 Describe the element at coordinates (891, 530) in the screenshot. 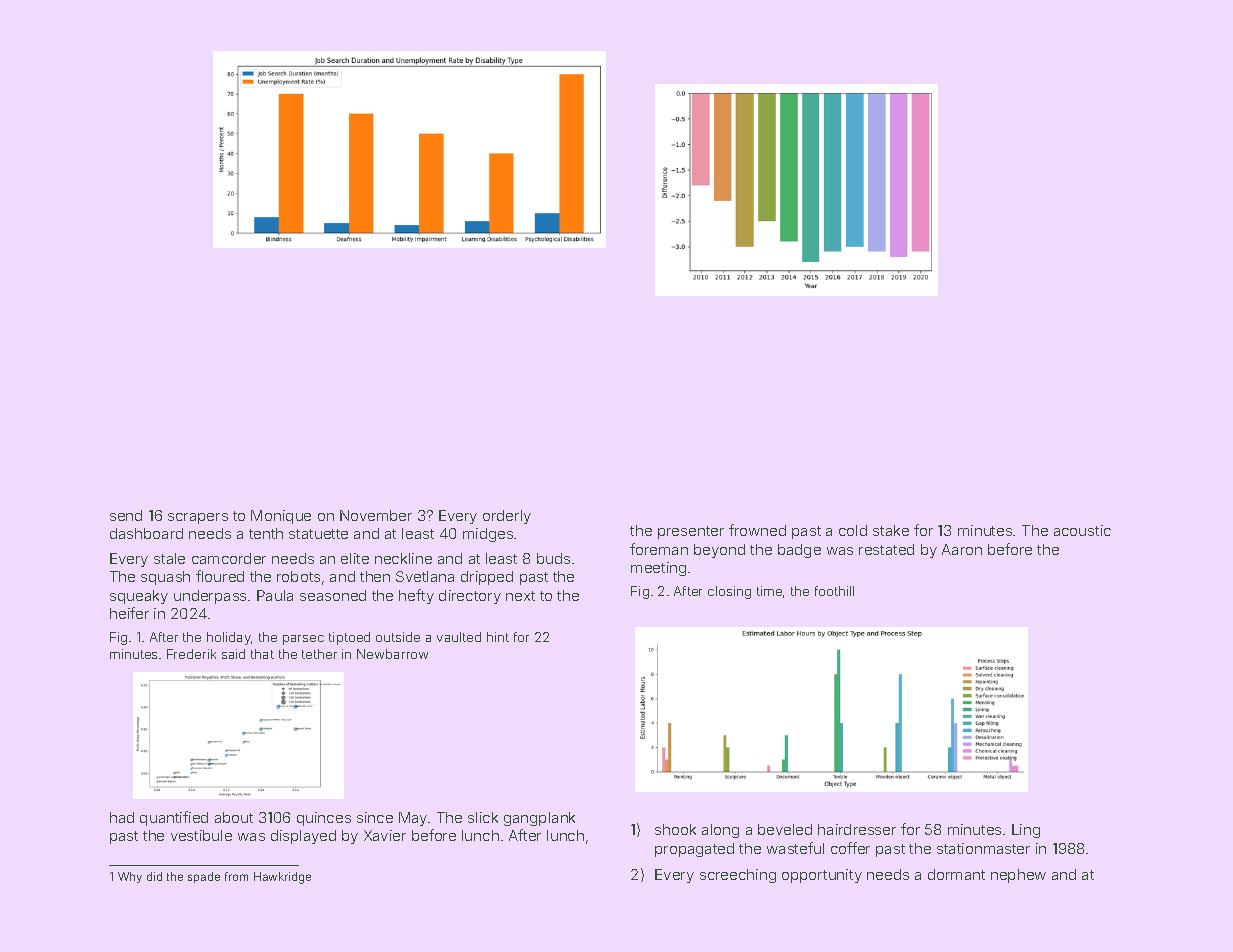

I see `stake` at that location.
